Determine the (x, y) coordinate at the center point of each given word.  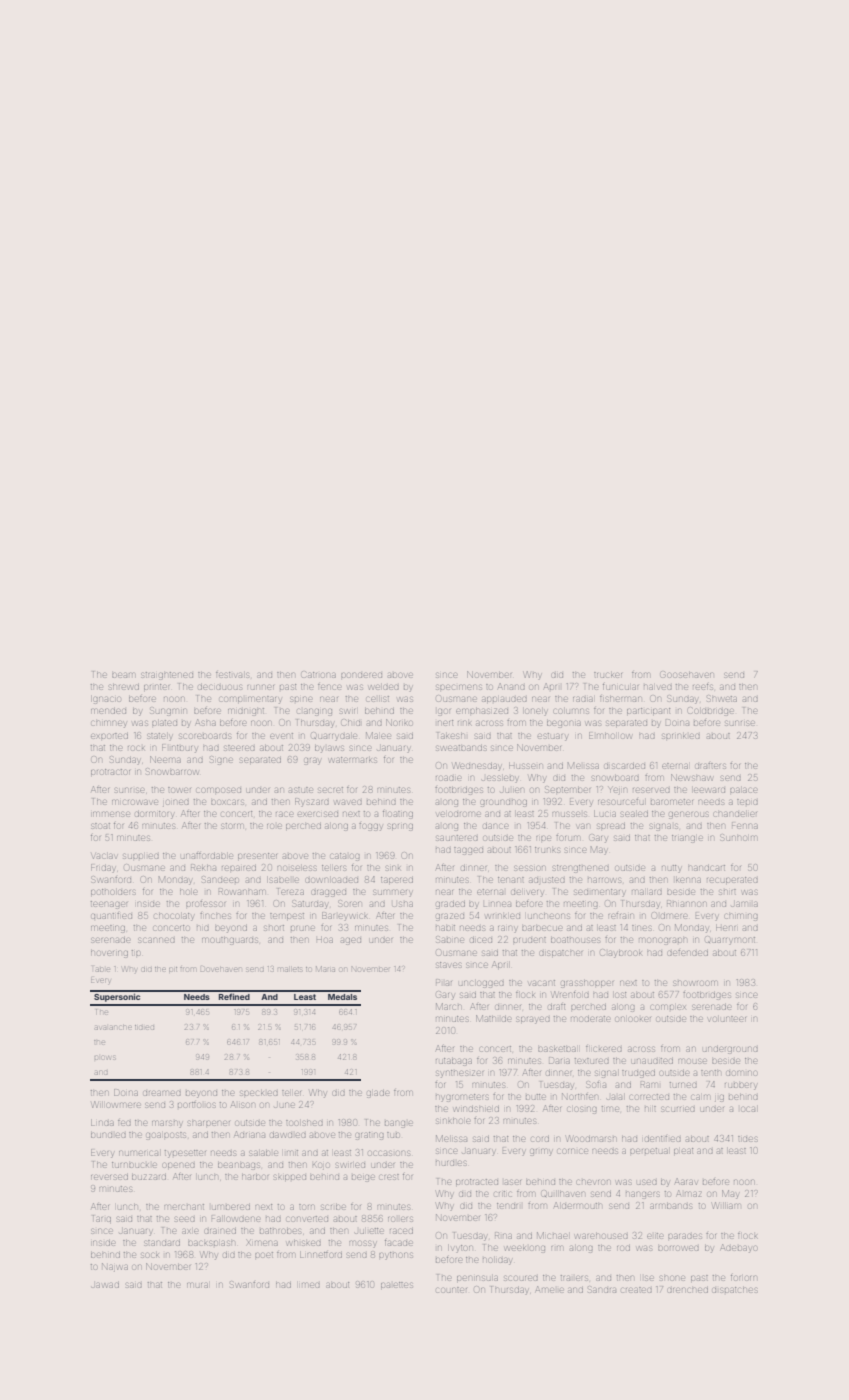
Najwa (115, 1267)
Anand (511, 686)
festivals (232, 675)
